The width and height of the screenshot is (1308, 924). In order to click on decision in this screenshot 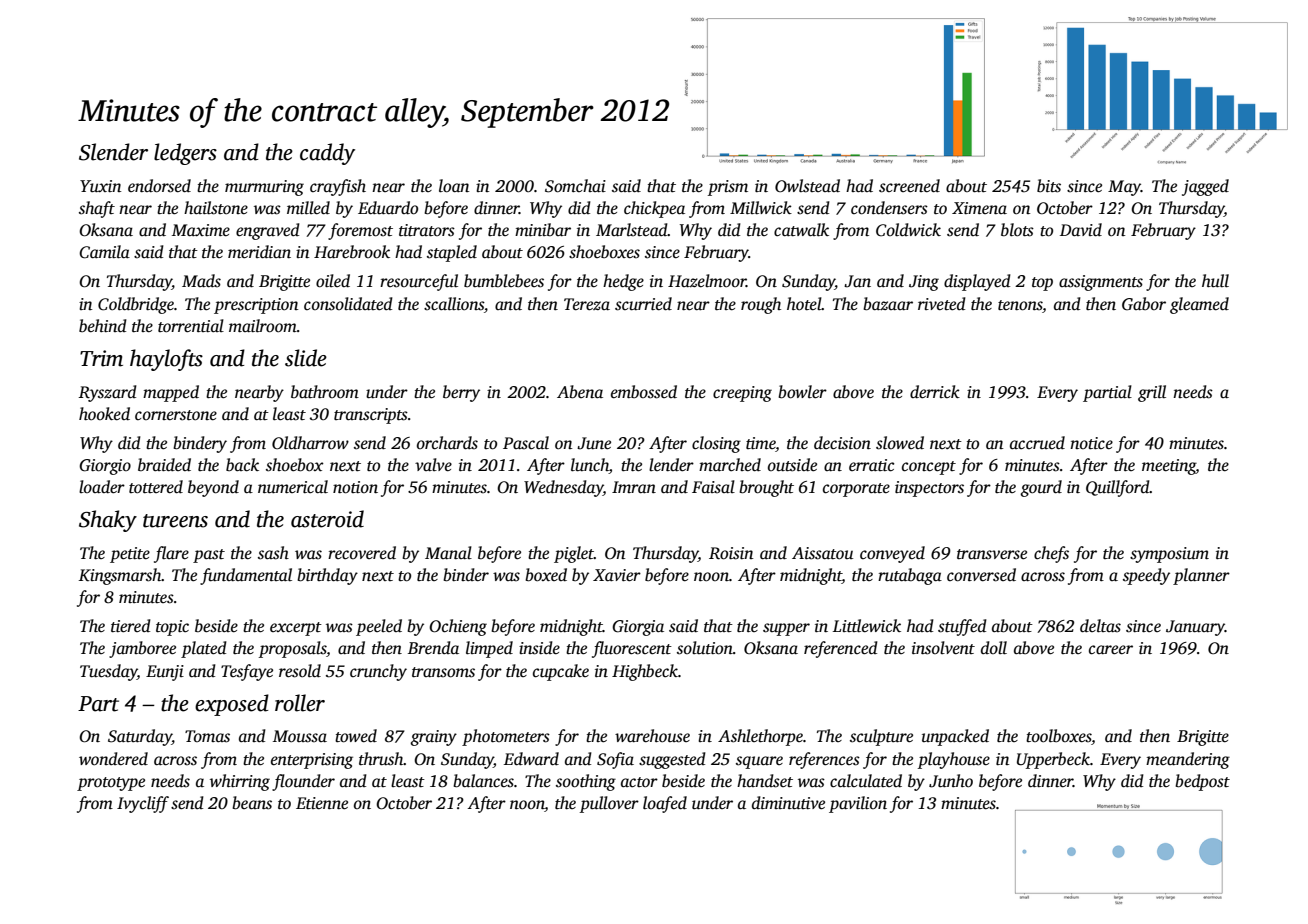, I will do `click(842, 443)`.
